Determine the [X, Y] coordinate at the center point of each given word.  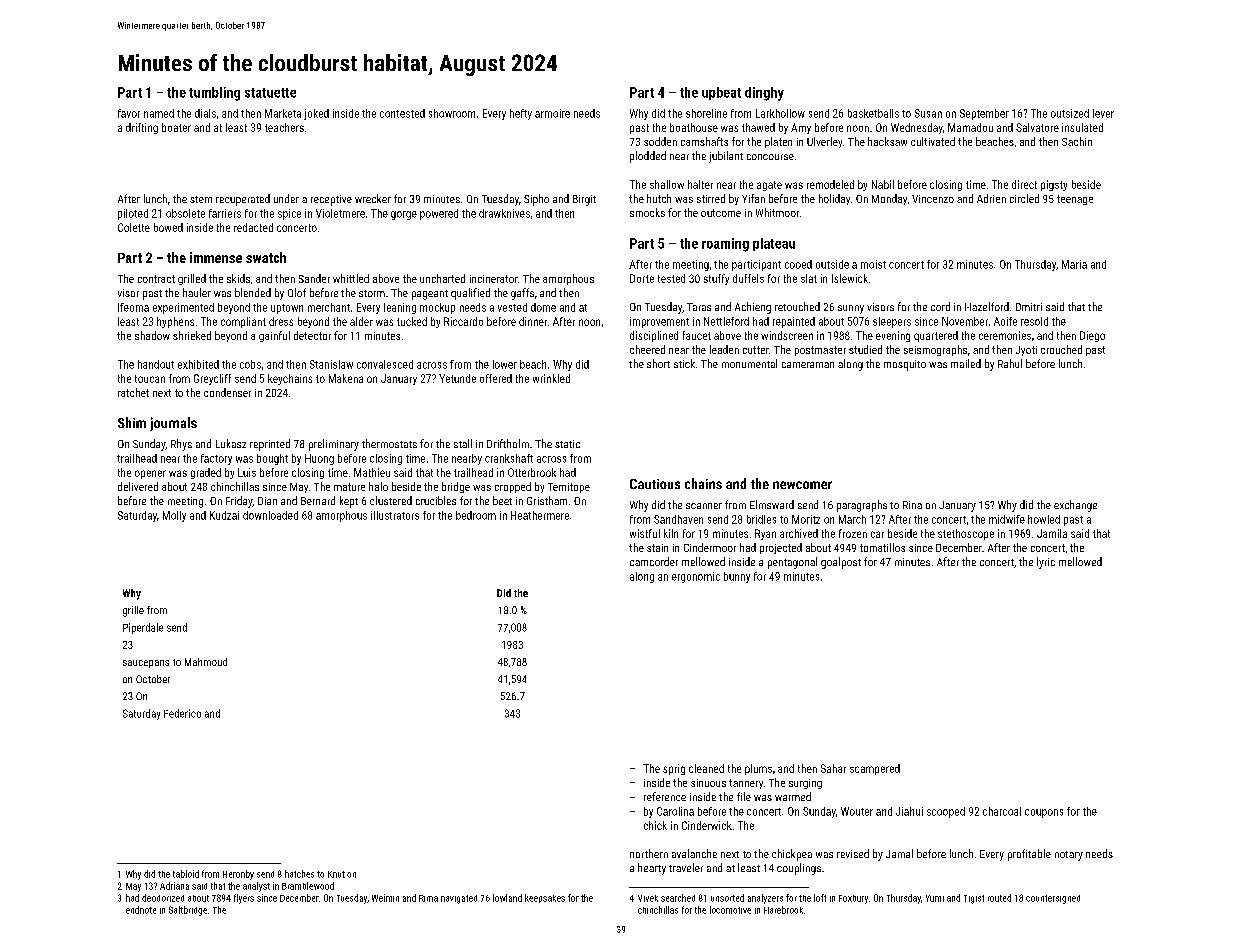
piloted [133, 214]
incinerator [494, 279]
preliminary [334, 445]
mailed [966, 363]
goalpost [841, 563]
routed [999, 898]
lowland [507, 898]
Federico [182, 713]
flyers [244, 899]
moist [873, 264]
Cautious [655, 484]
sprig [674, 769]
